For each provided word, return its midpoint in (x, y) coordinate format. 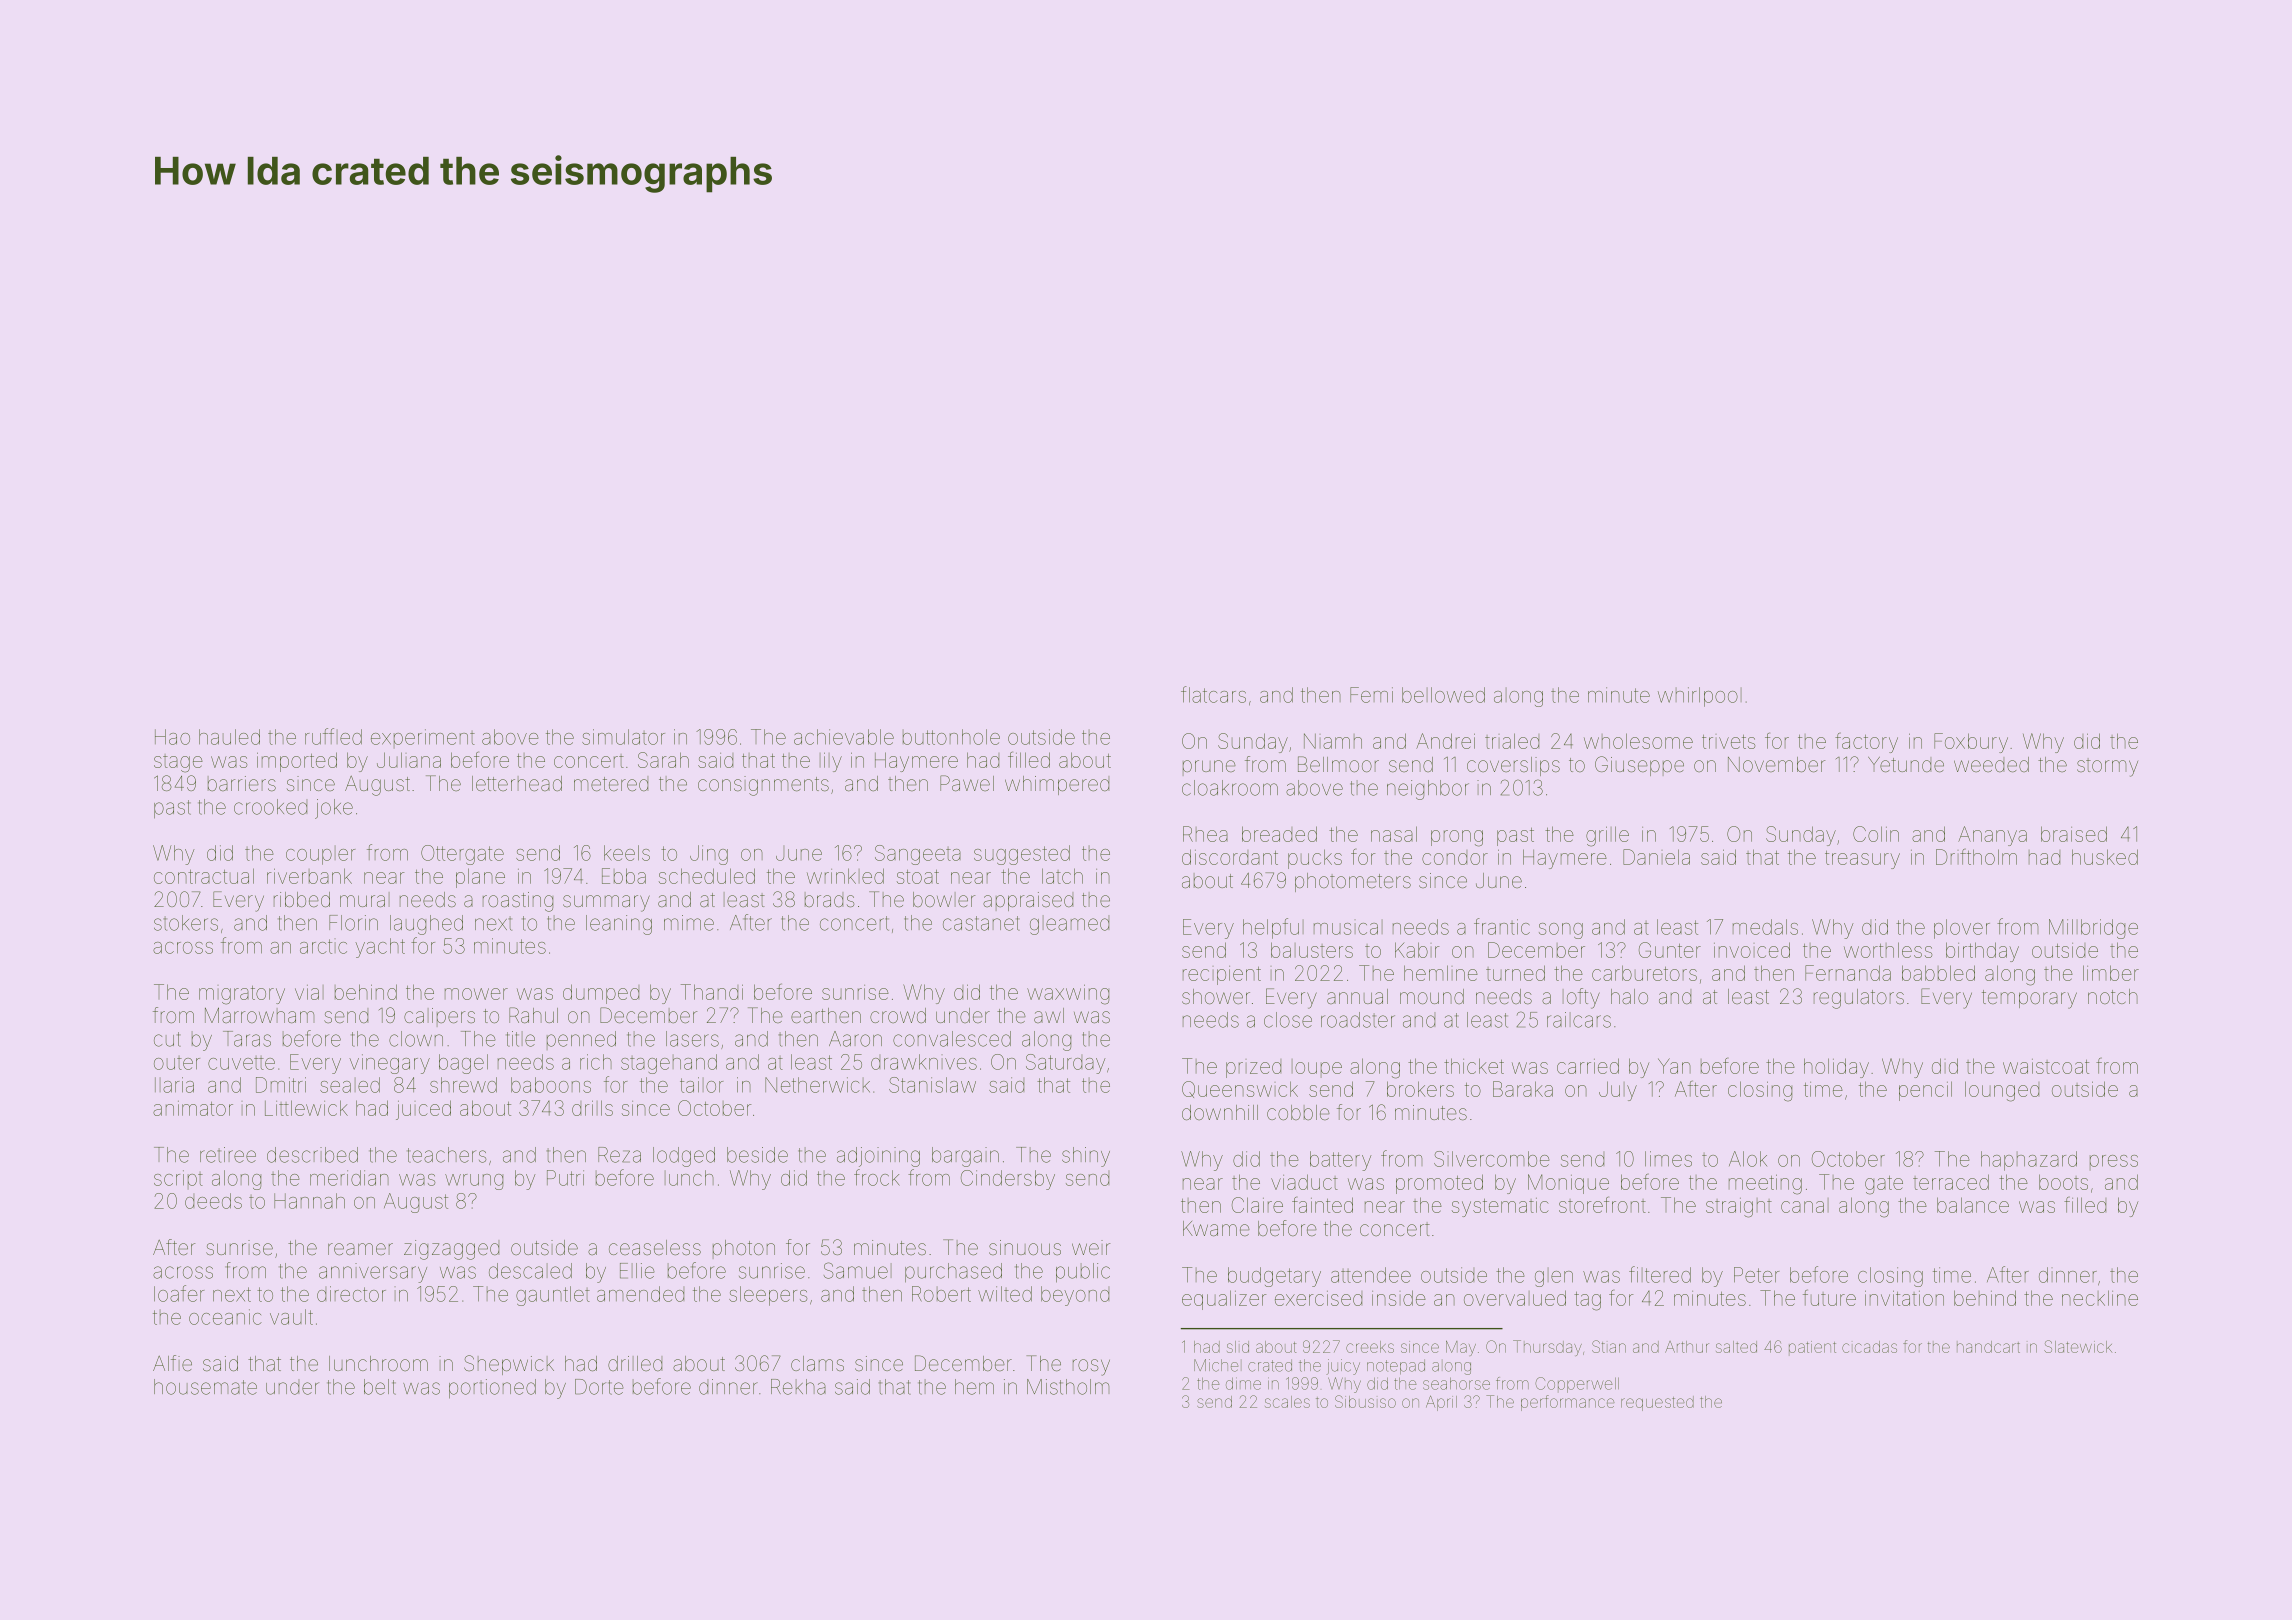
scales (1287, 1402)
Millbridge (2093, 929)
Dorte (599, 1387)
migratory (242, 995)
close (1288, 1020)
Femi (1371, 695)
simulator (623, 737)
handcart (1988, 1347)
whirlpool (1700, 697)
